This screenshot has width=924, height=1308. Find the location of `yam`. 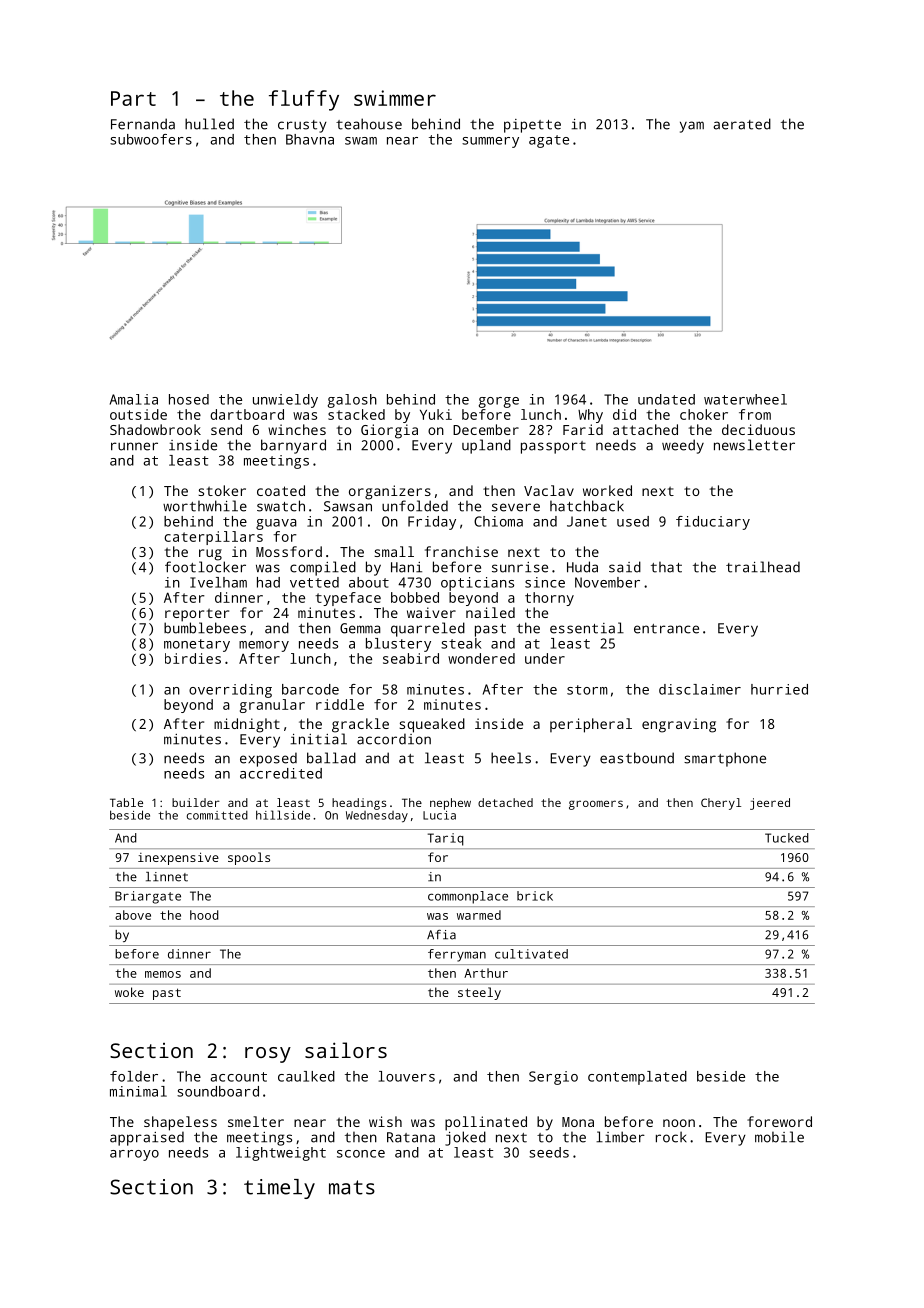

yam is located at coordinates (692, 127).
